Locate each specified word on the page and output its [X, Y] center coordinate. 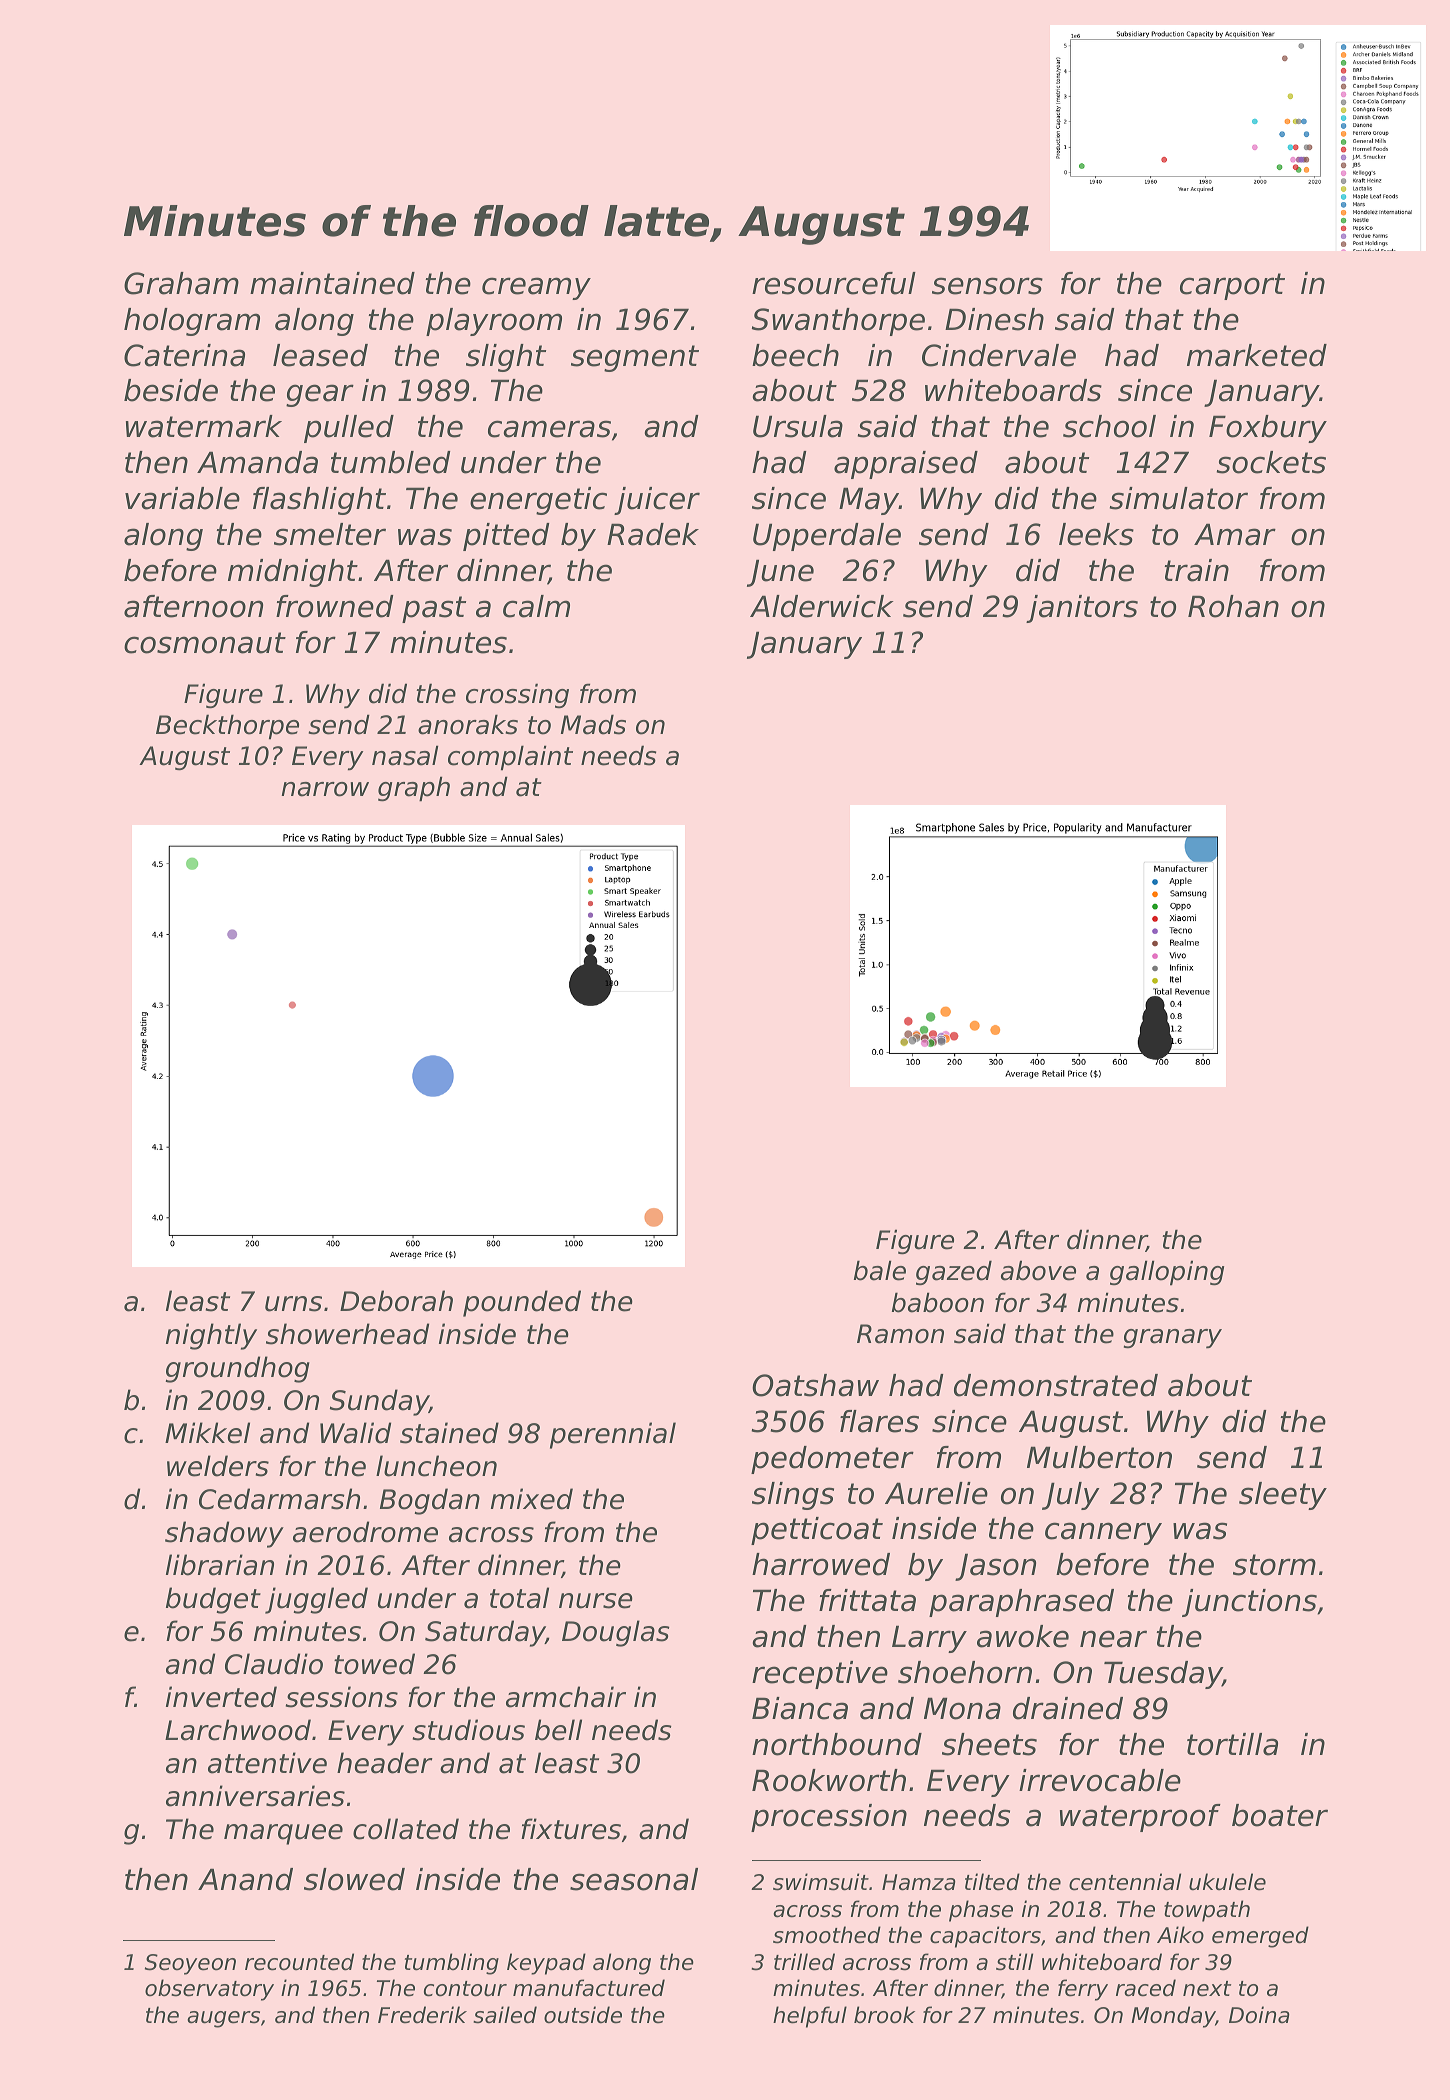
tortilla [1232, 1744]
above [1038, 1270]
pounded [522, 1303]
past [434, 609]
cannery [1103, 1533]
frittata [867, 1600]
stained [449, 1433]
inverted [221, 1697]
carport [1232, 286]
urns [293, 1304]
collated [406, 1829]
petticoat [817, 1531]
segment [635, 358]
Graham [181, 283]
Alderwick [822, 606]
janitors [1082, 609]
